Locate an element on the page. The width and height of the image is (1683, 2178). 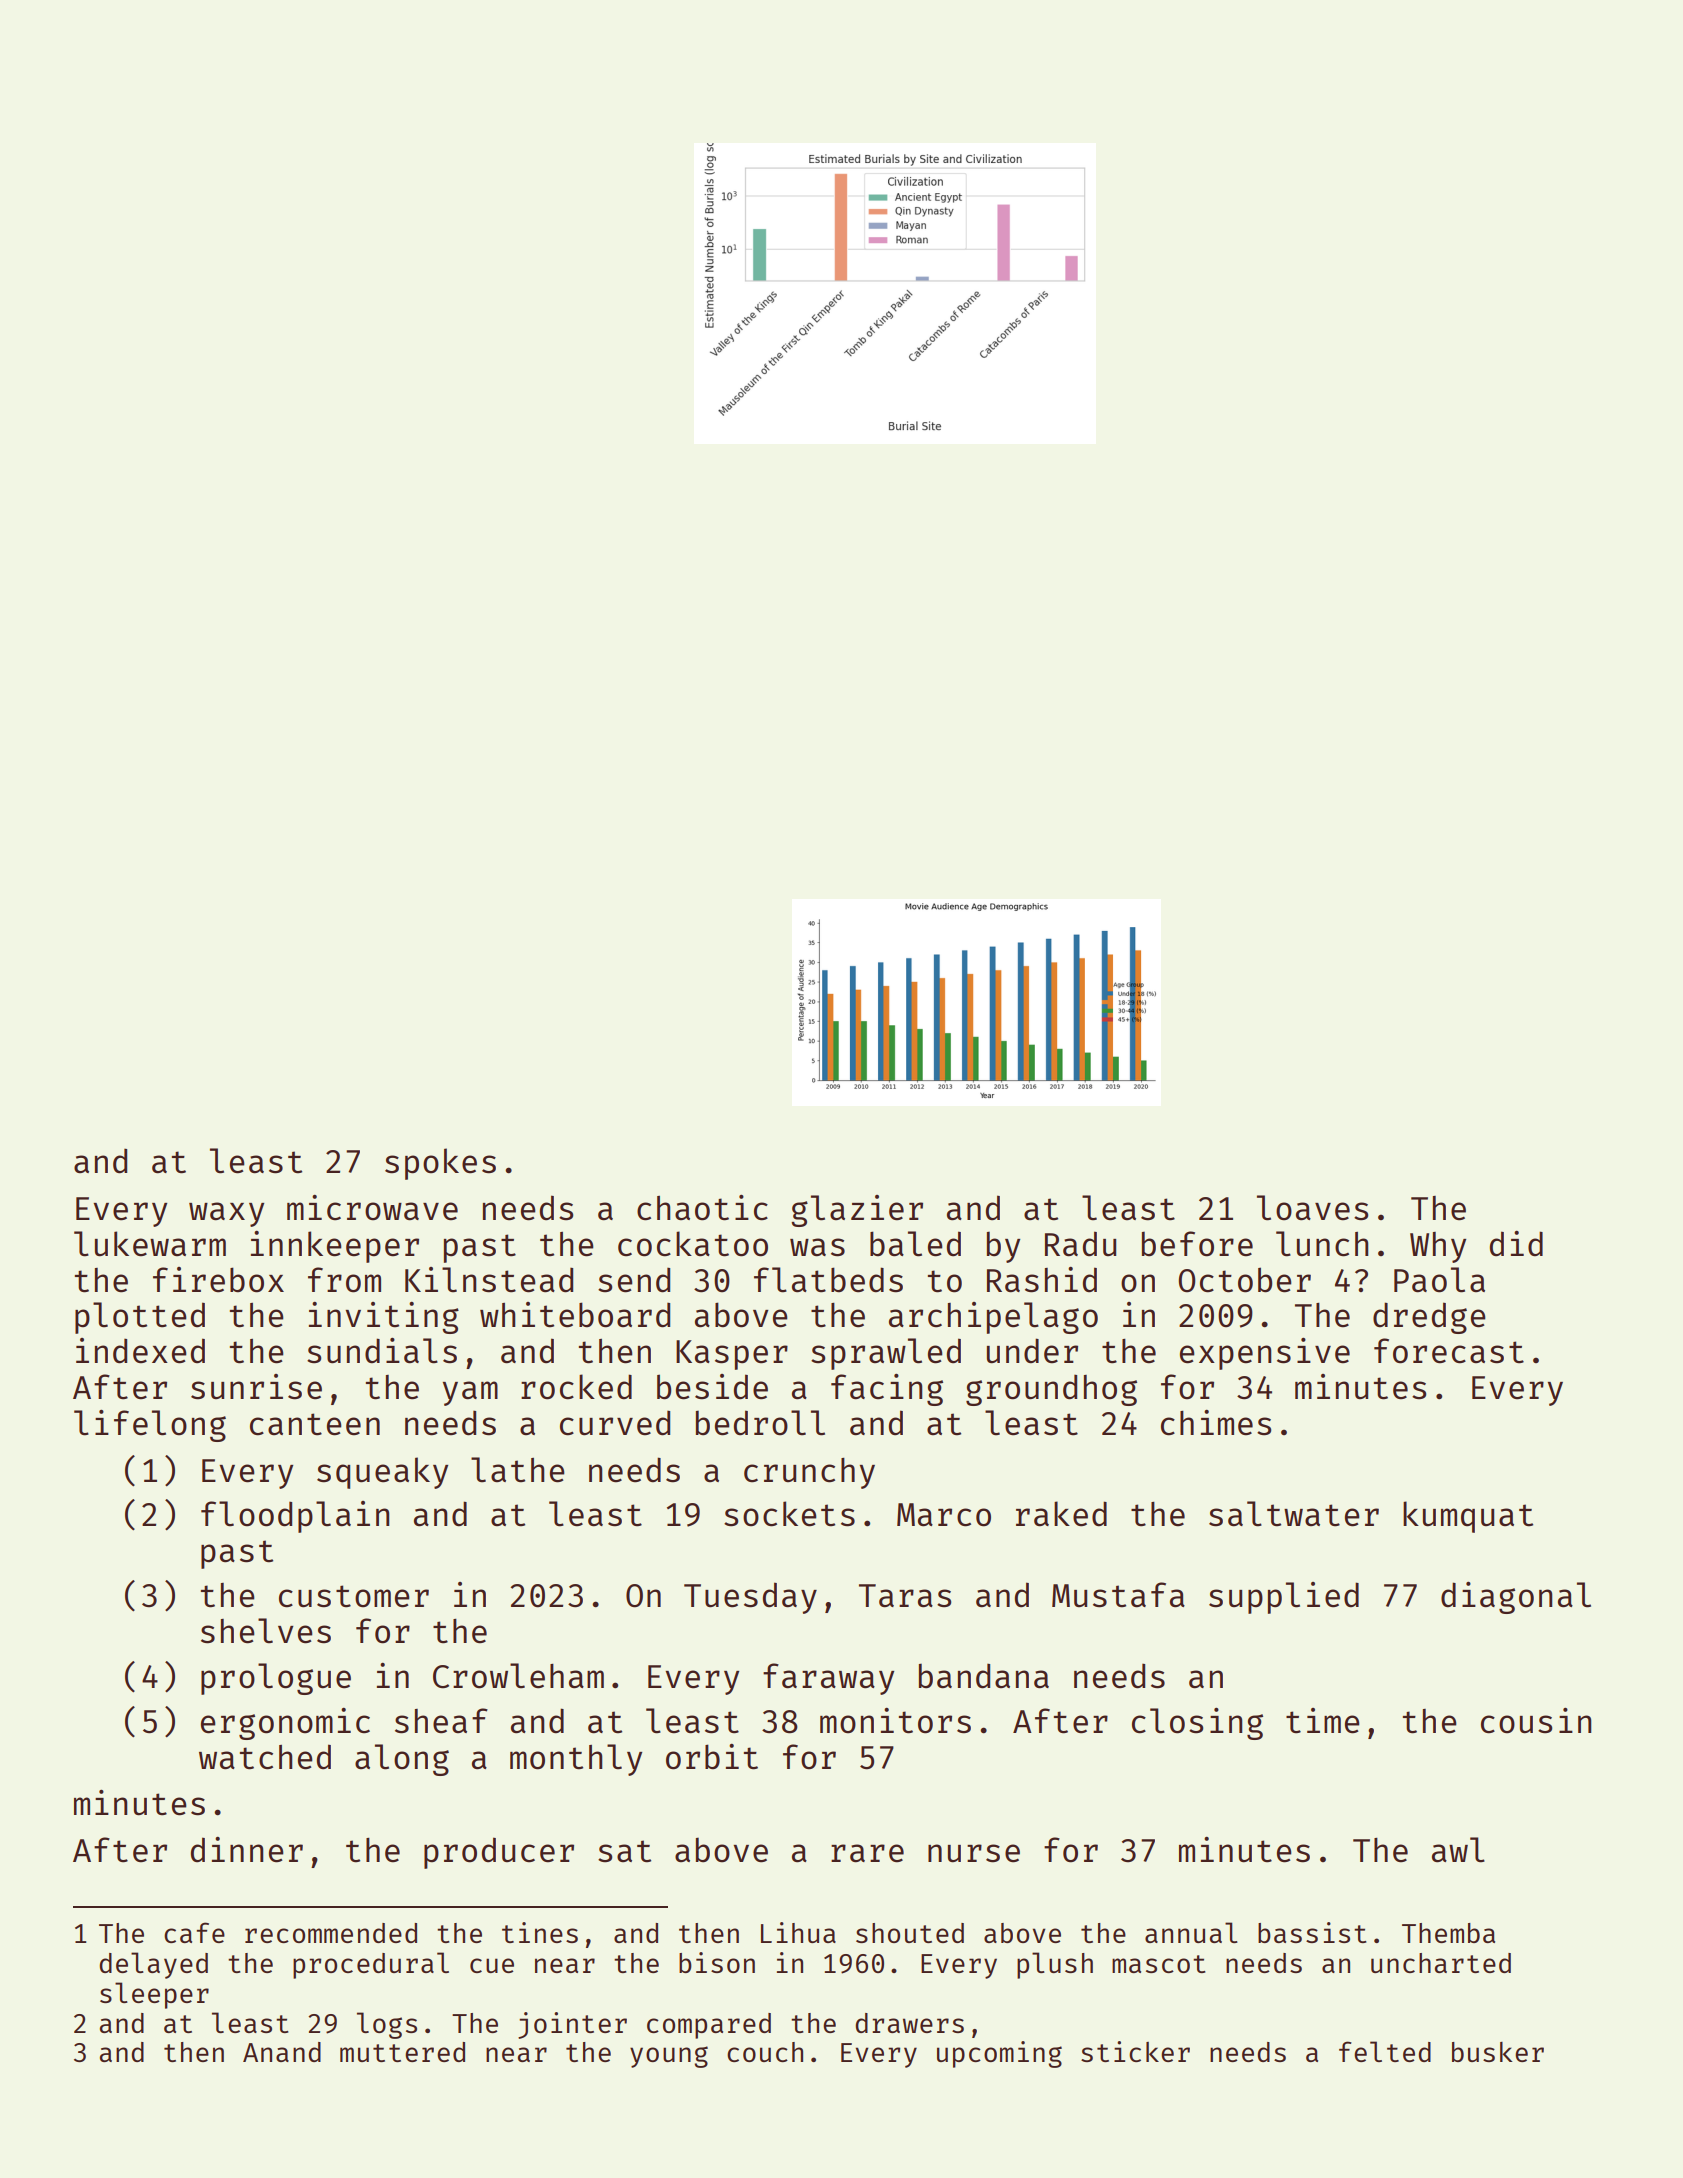
floodplain is located at coordinates (295, 1517).
